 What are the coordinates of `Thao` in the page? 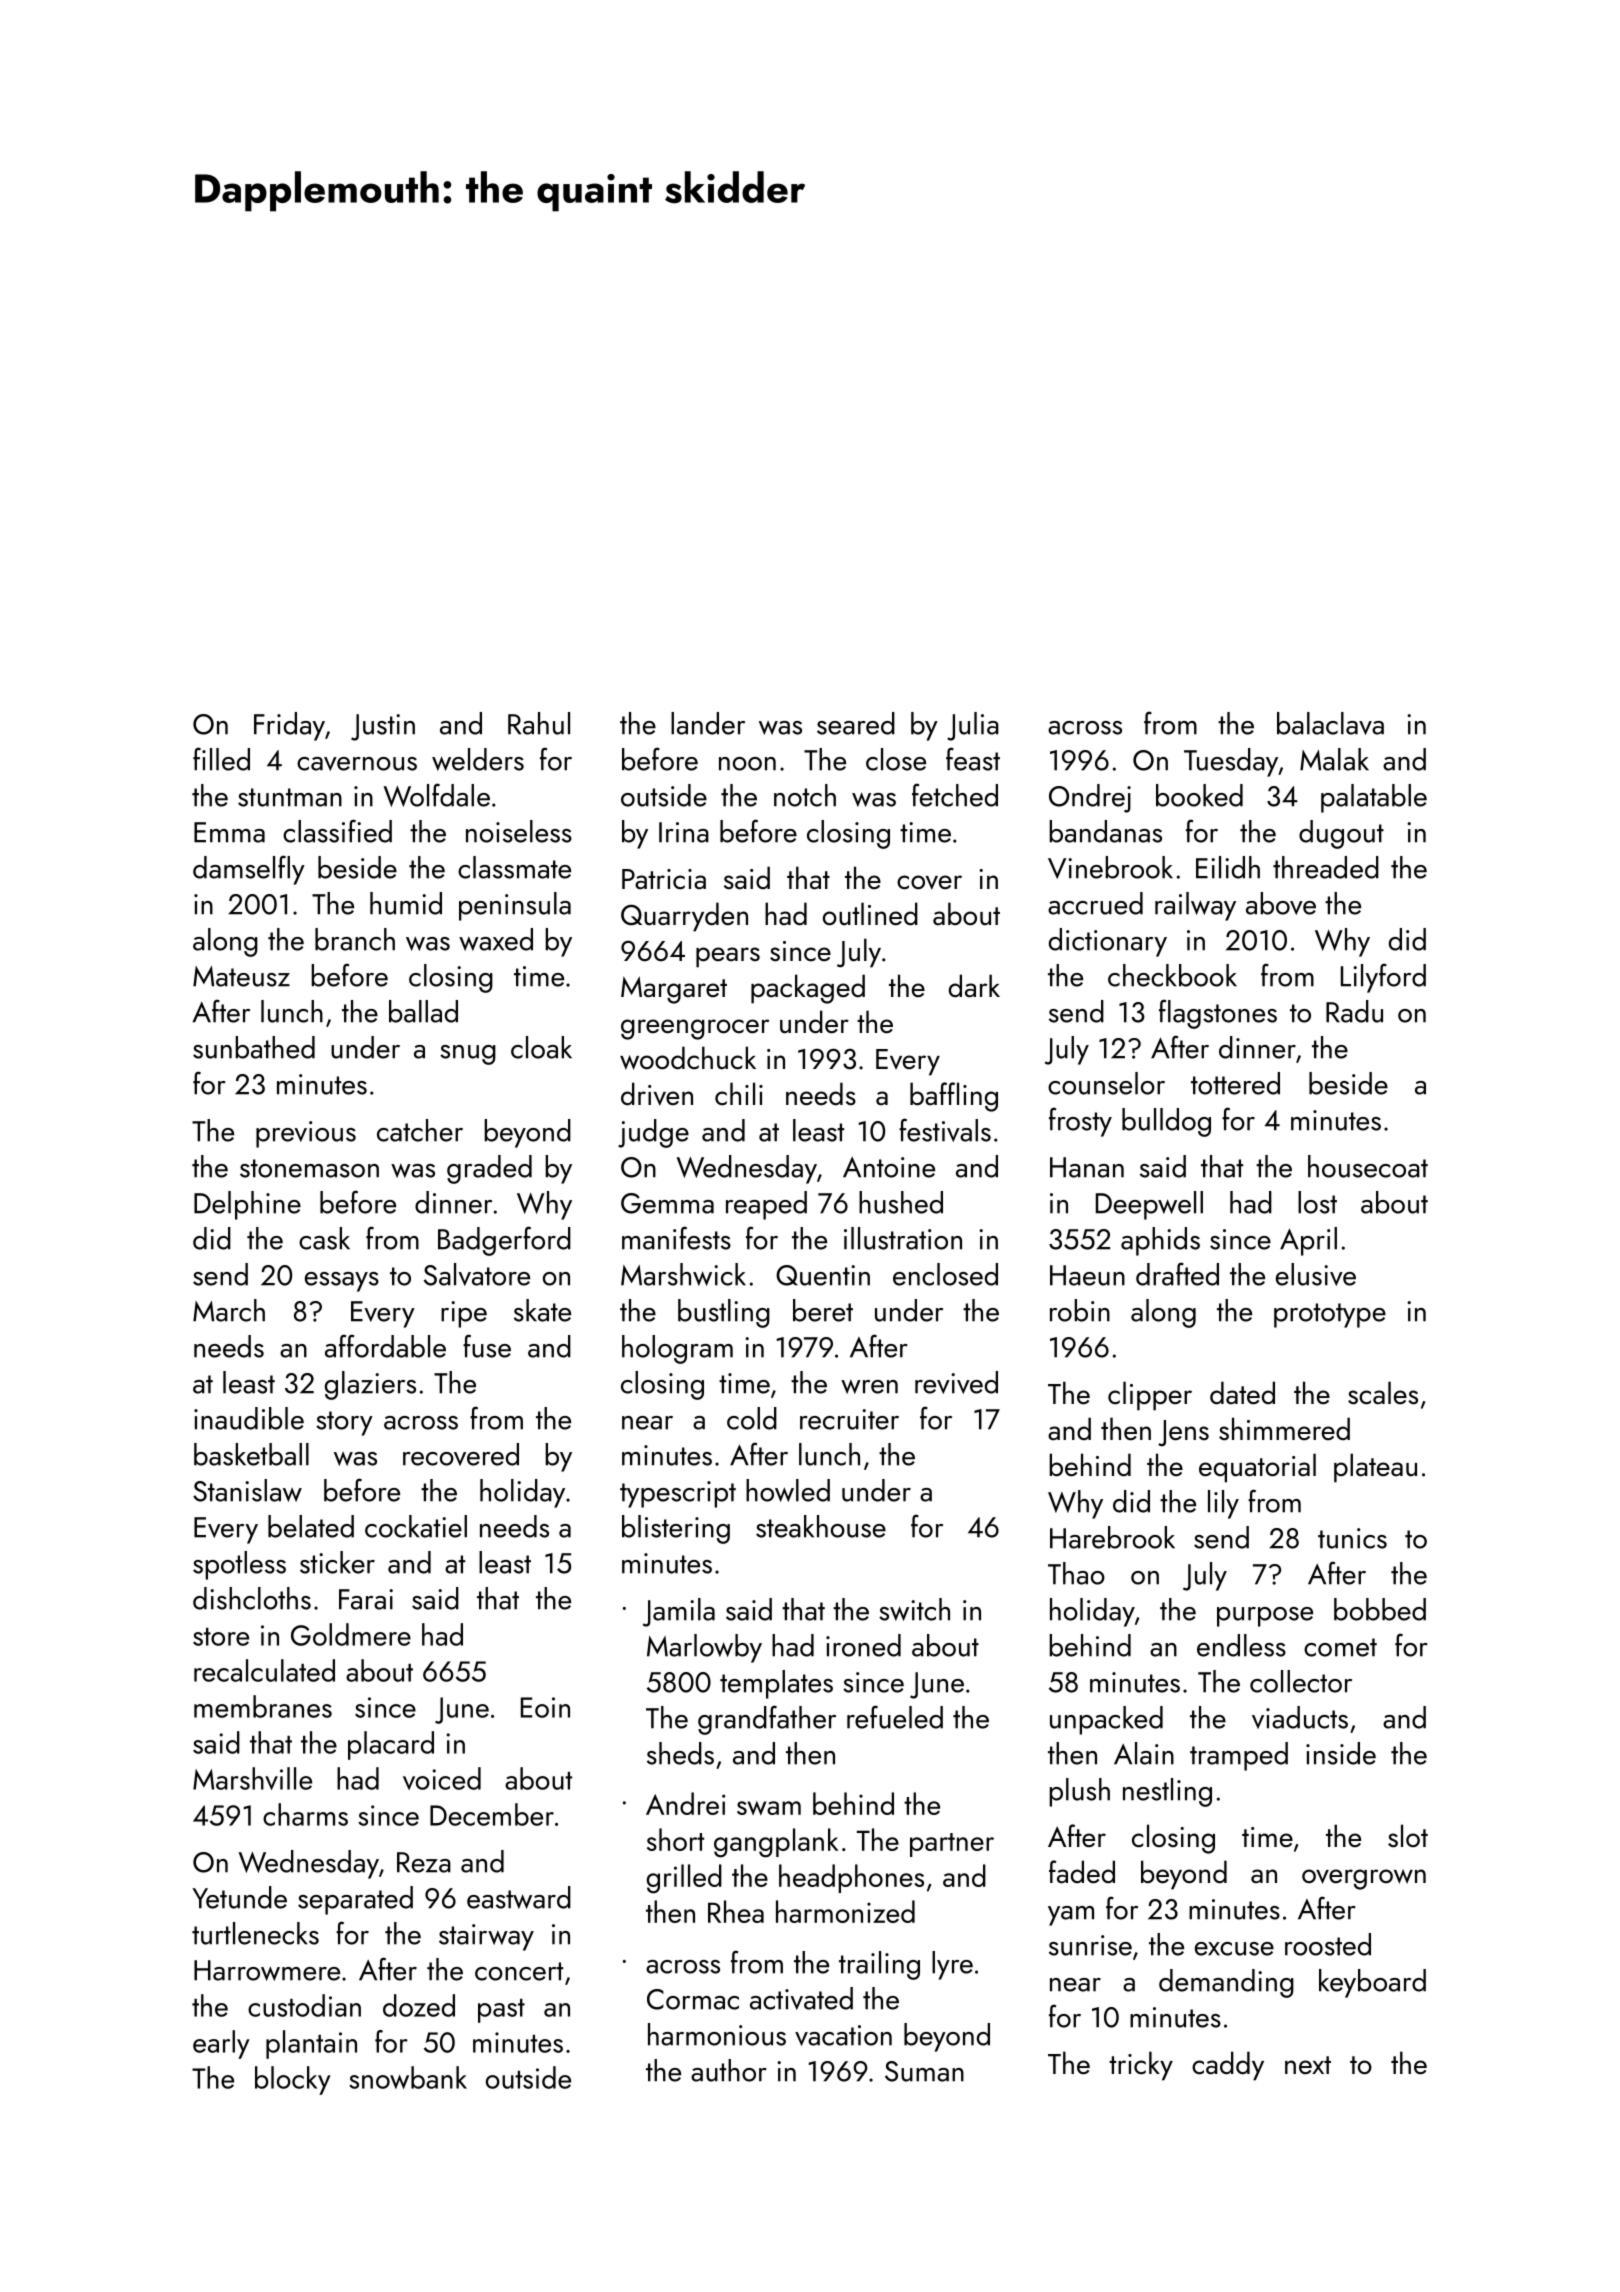 It's located at (1076, 1573).
